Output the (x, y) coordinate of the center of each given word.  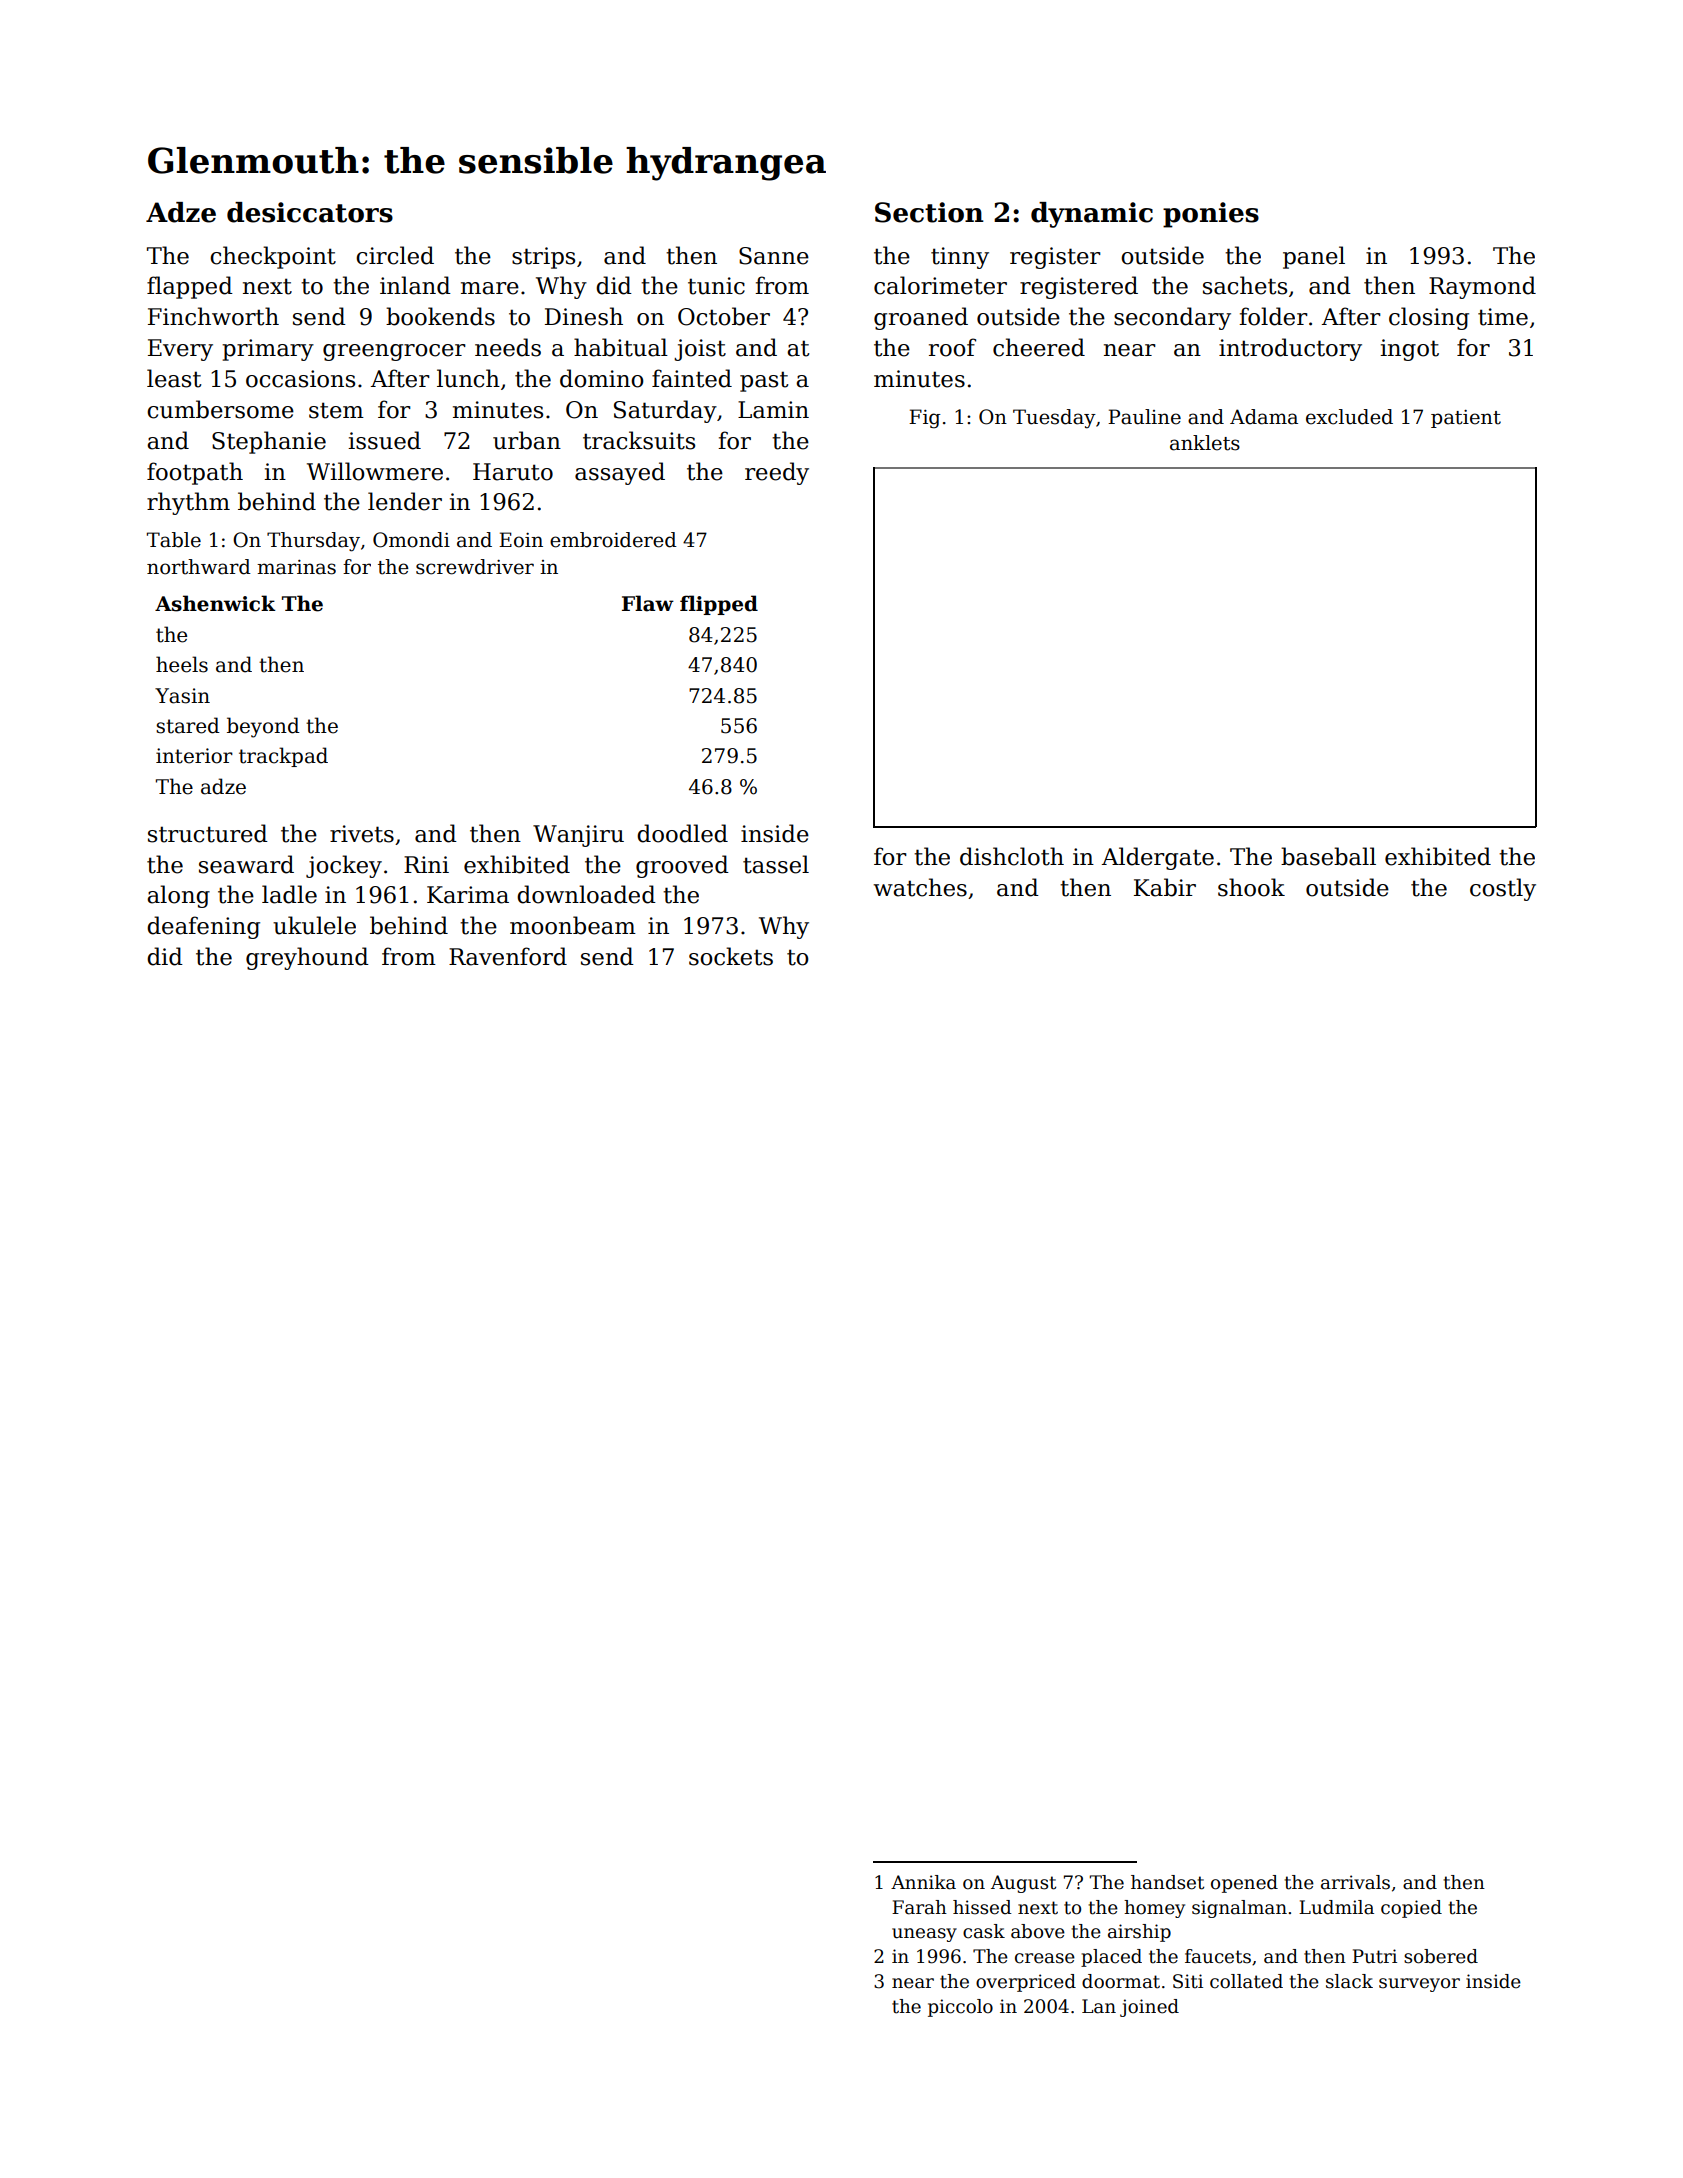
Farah (919, 1907)
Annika (923, 1882)
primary (268, 350)
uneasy (924, 1935)
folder (1273, 316)
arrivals (1355, 1882)
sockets (731, 956)
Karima (468, 895)
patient (1466, 419)
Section (929, 212)
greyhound (307, 958)
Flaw (648, 603)
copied (1411, 1909)
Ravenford (508, 956)
